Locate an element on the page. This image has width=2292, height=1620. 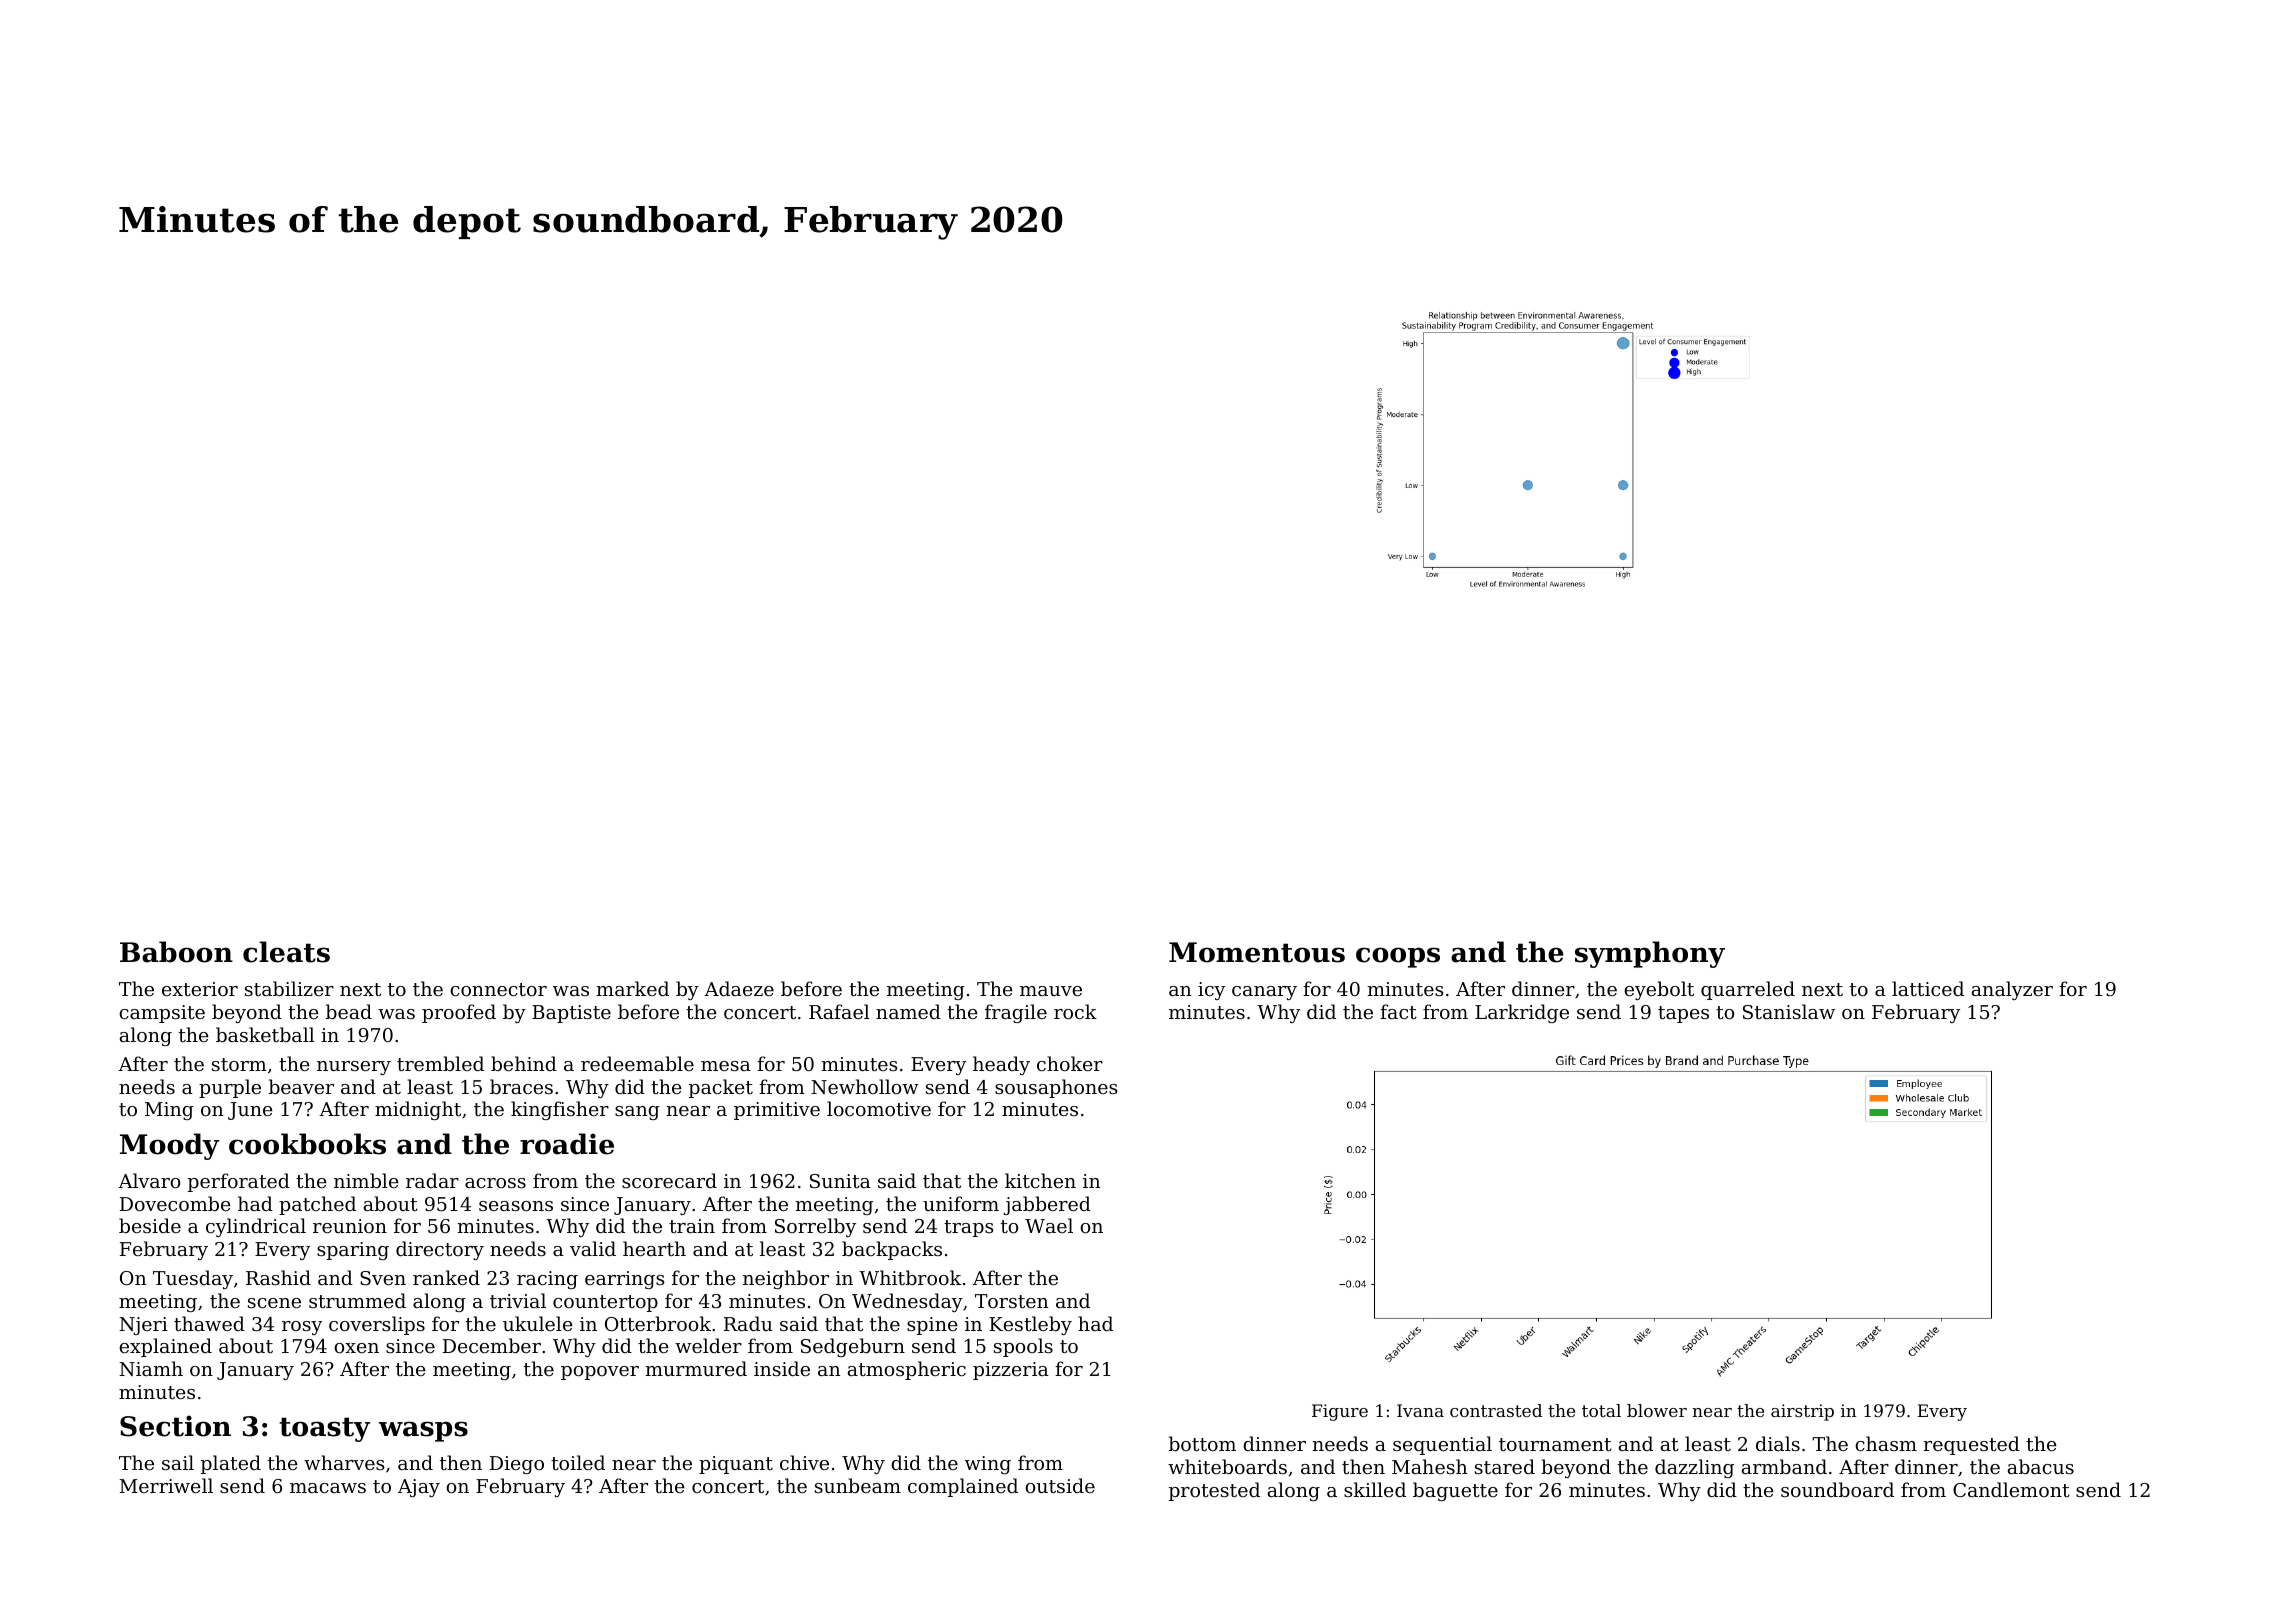
analyzer is located at coordinates (2012, 990).
